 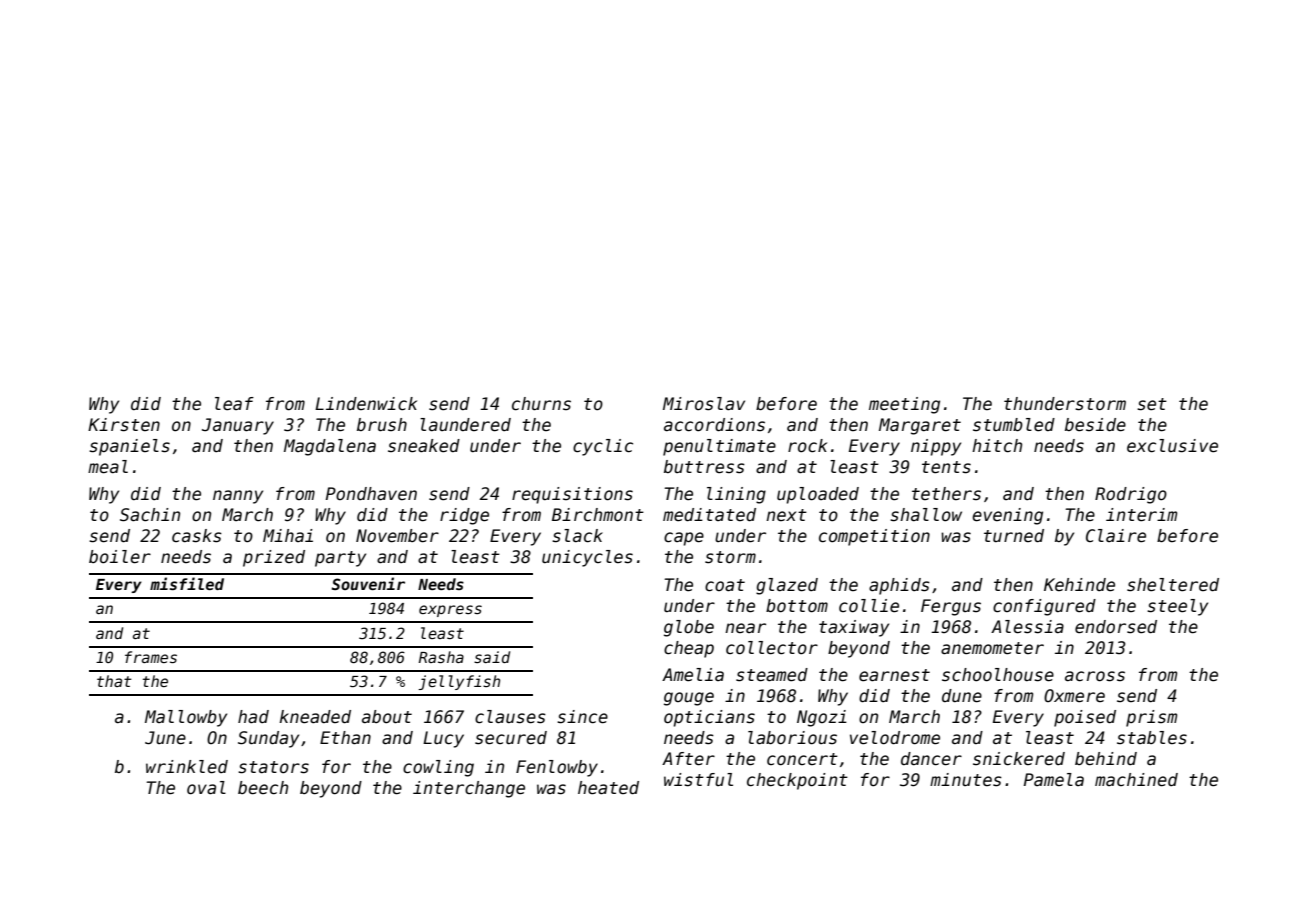 I want to click on beech, so click(x=263, y=788).
